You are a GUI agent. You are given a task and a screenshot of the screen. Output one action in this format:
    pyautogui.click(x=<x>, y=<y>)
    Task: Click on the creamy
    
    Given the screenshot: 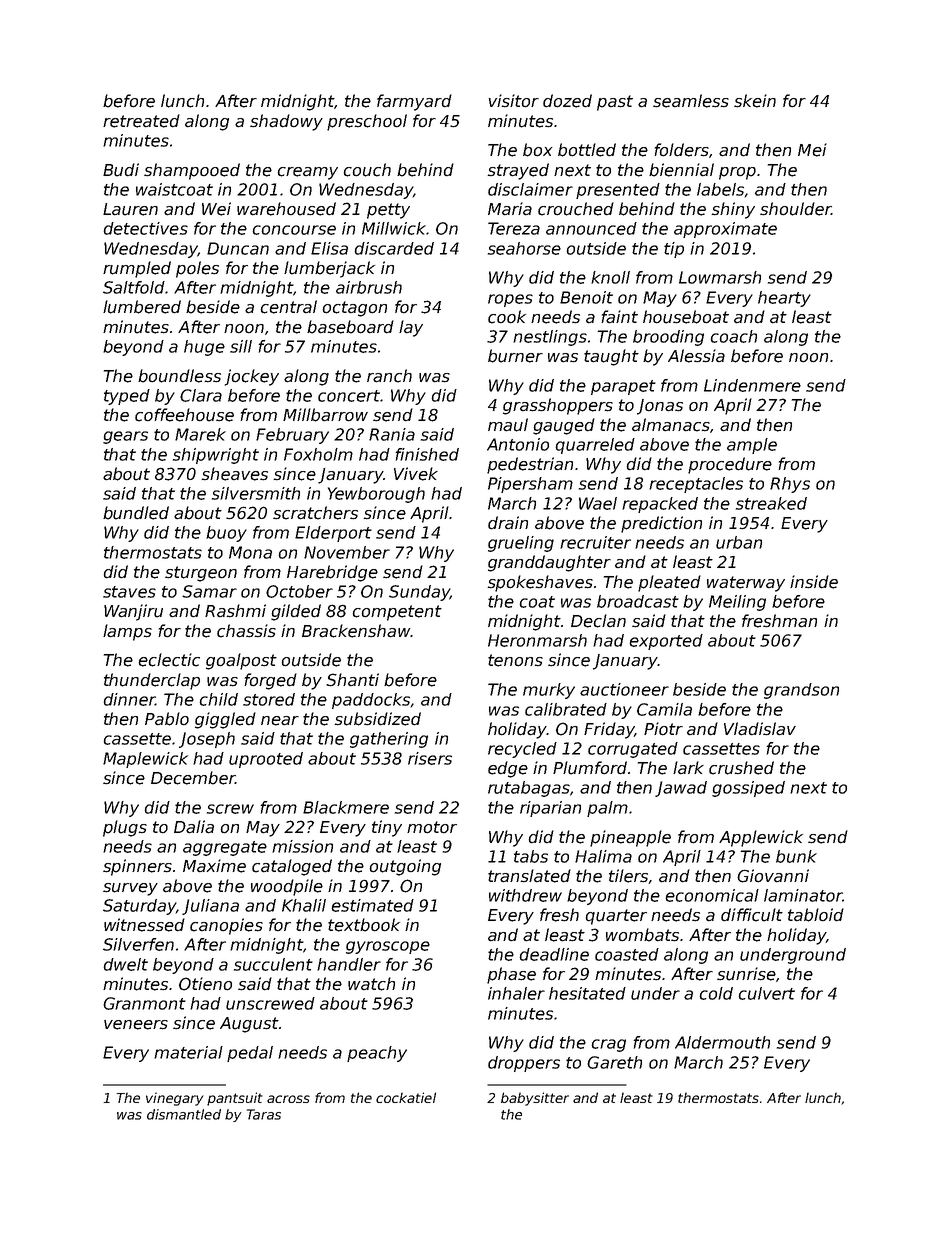 What is the action you would take?
    pyautogui.click(x=308, y=173)
